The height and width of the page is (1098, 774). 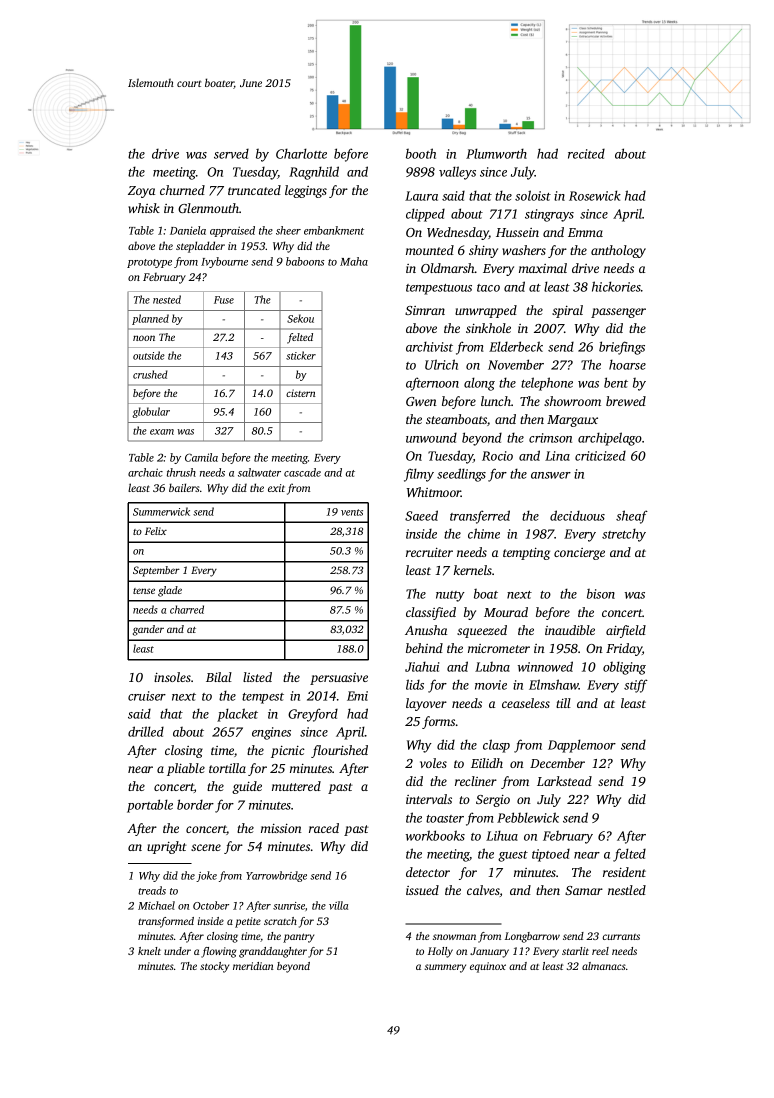 I want to click on almanacs, so click(x=604, y=966).
